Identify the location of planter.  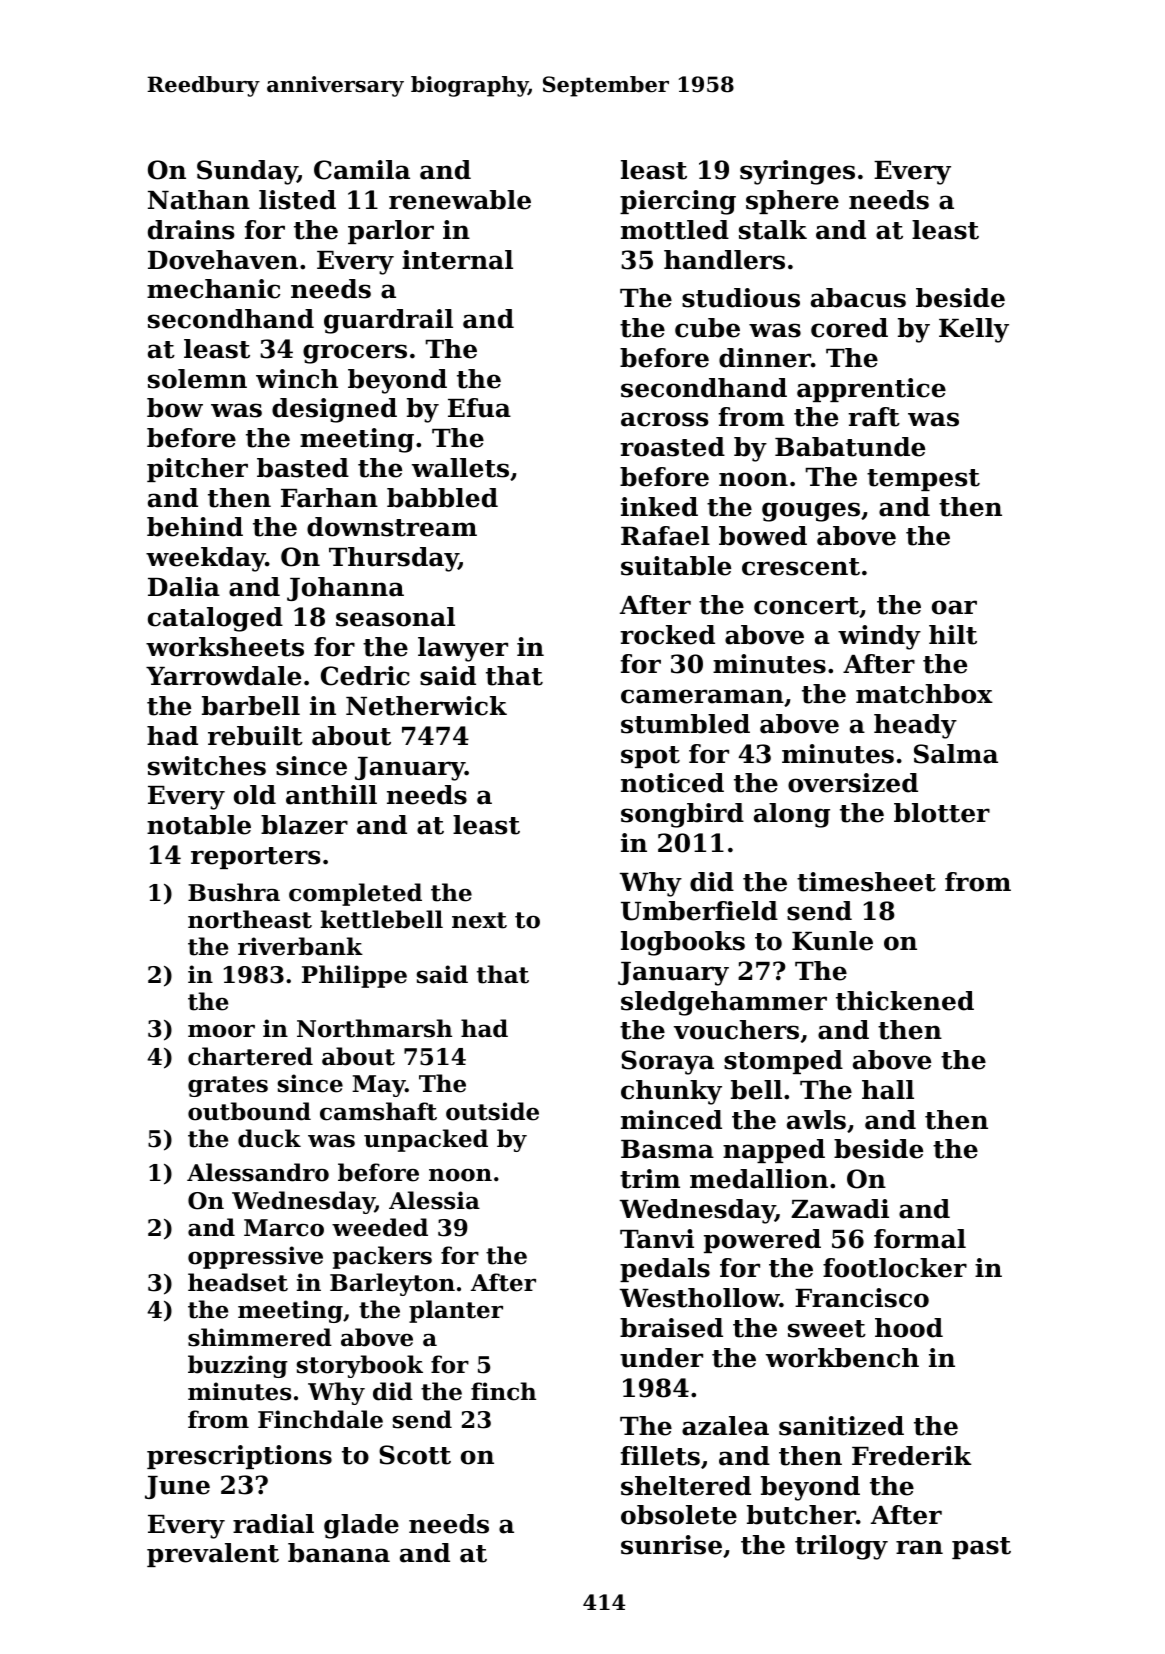
(456, 1311).
